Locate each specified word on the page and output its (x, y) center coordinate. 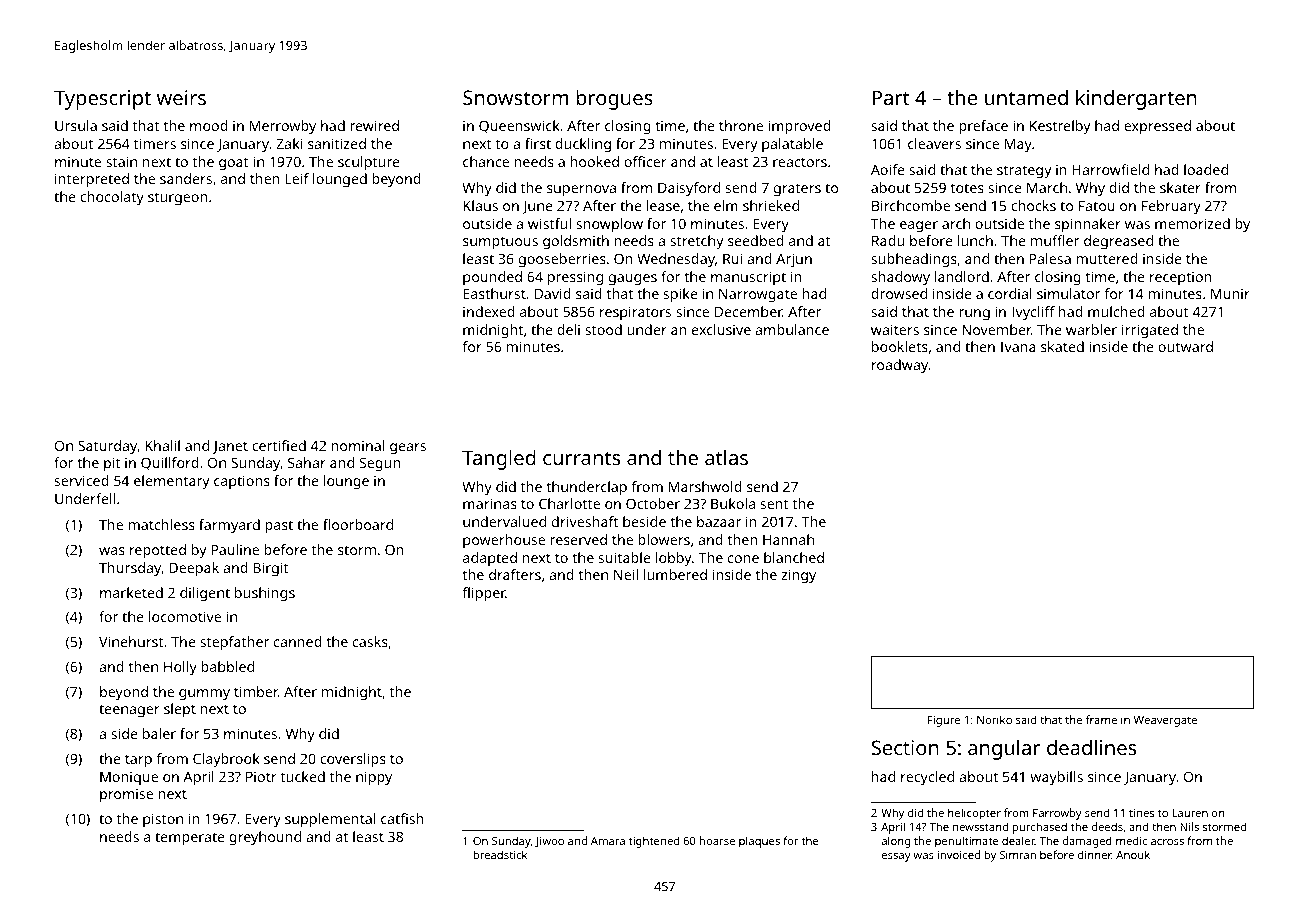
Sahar (307, 462)
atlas (726, 457)
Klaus (480, 205)
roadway (900, 366)
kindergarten (1136, 99)
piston (163, 820)
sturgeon (177, 199)
